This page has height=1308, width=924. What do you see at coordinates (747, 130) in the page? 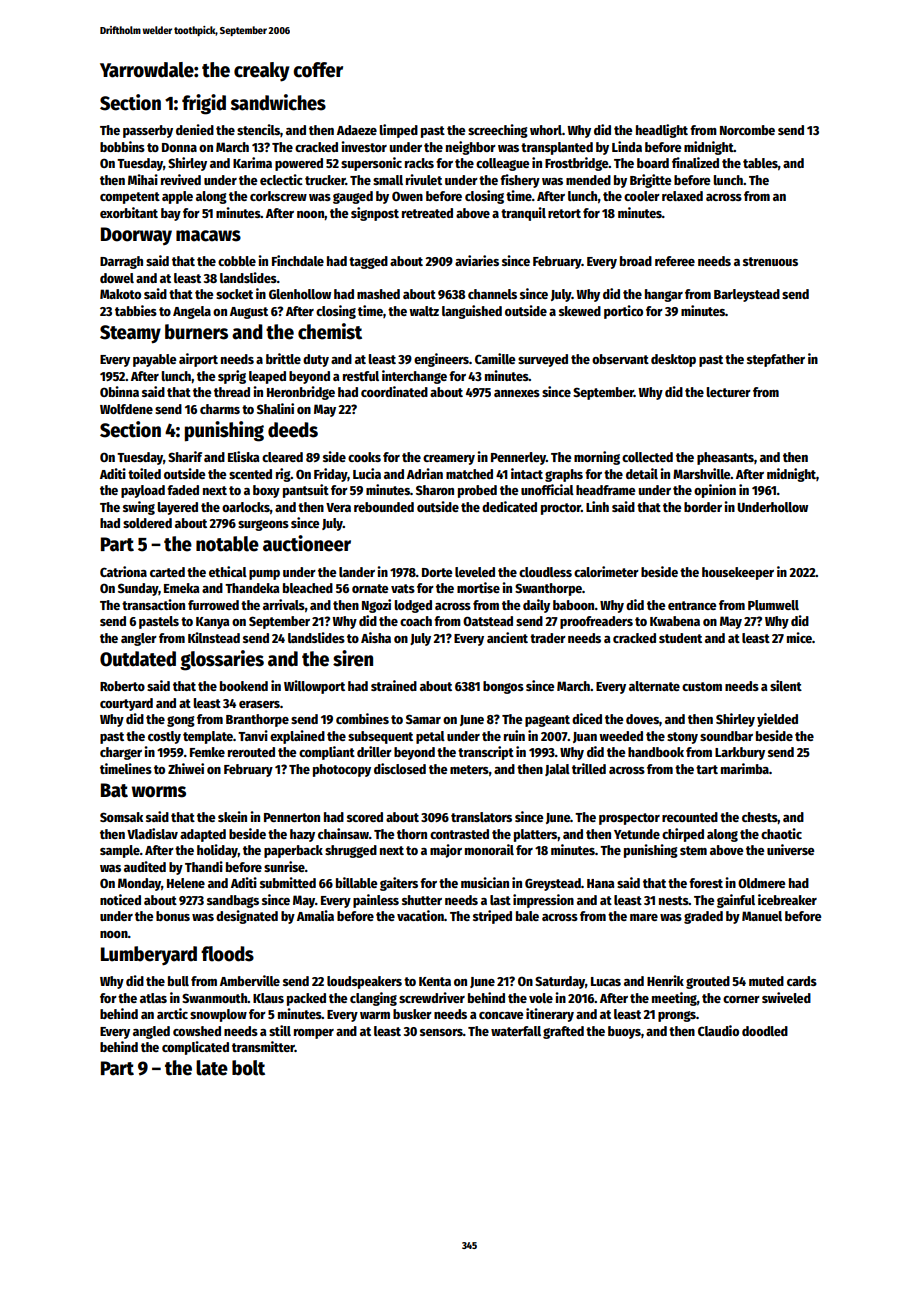
I see `Norcombe` at bounding box center [747, 130].
